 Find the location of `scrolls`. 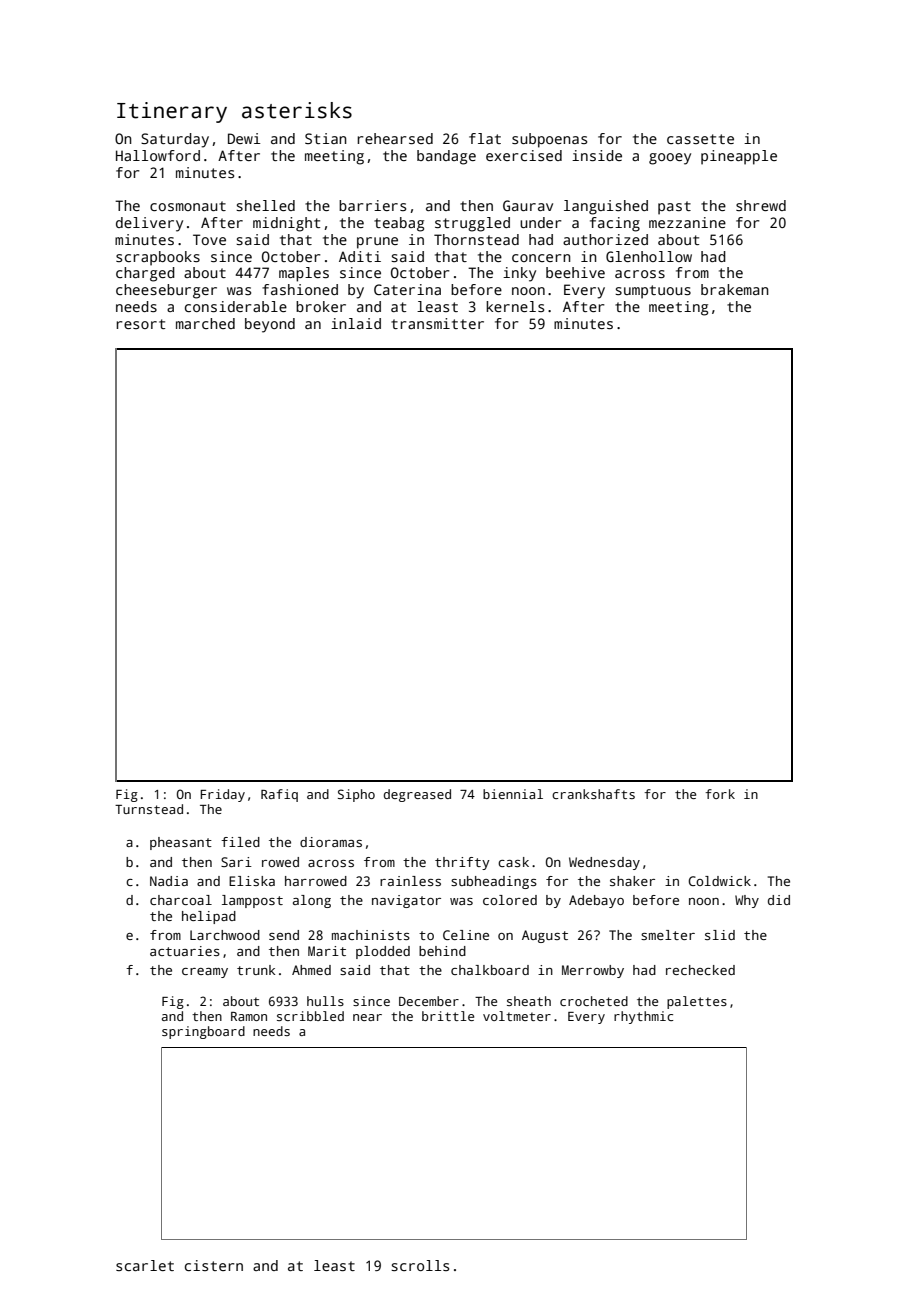

scrolls is located at coordinates (420, 1265).
